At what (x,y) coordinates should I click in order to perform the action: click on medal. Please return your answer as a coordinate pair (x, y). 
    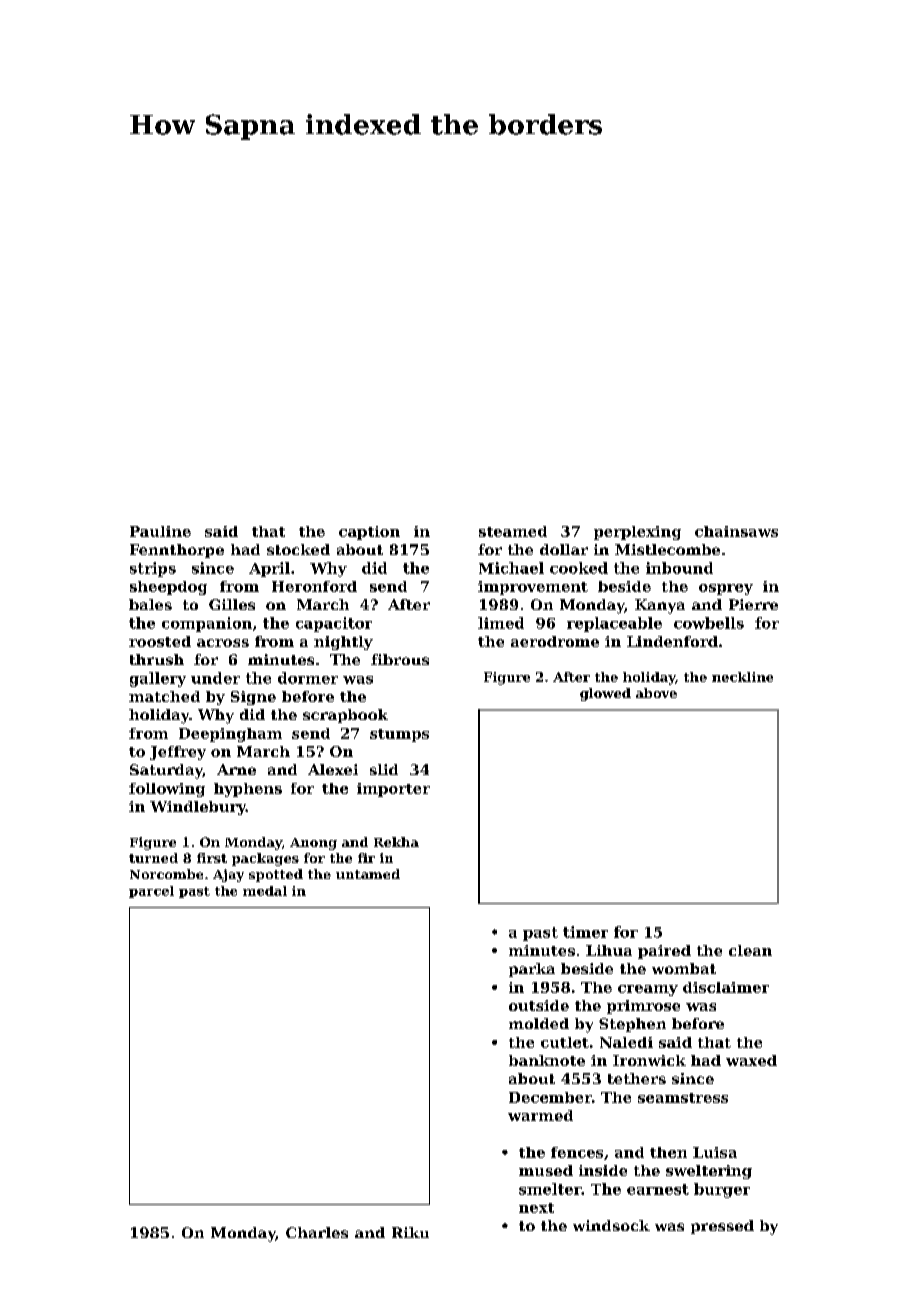
    Looking at the image, I should click on (265, 891).
